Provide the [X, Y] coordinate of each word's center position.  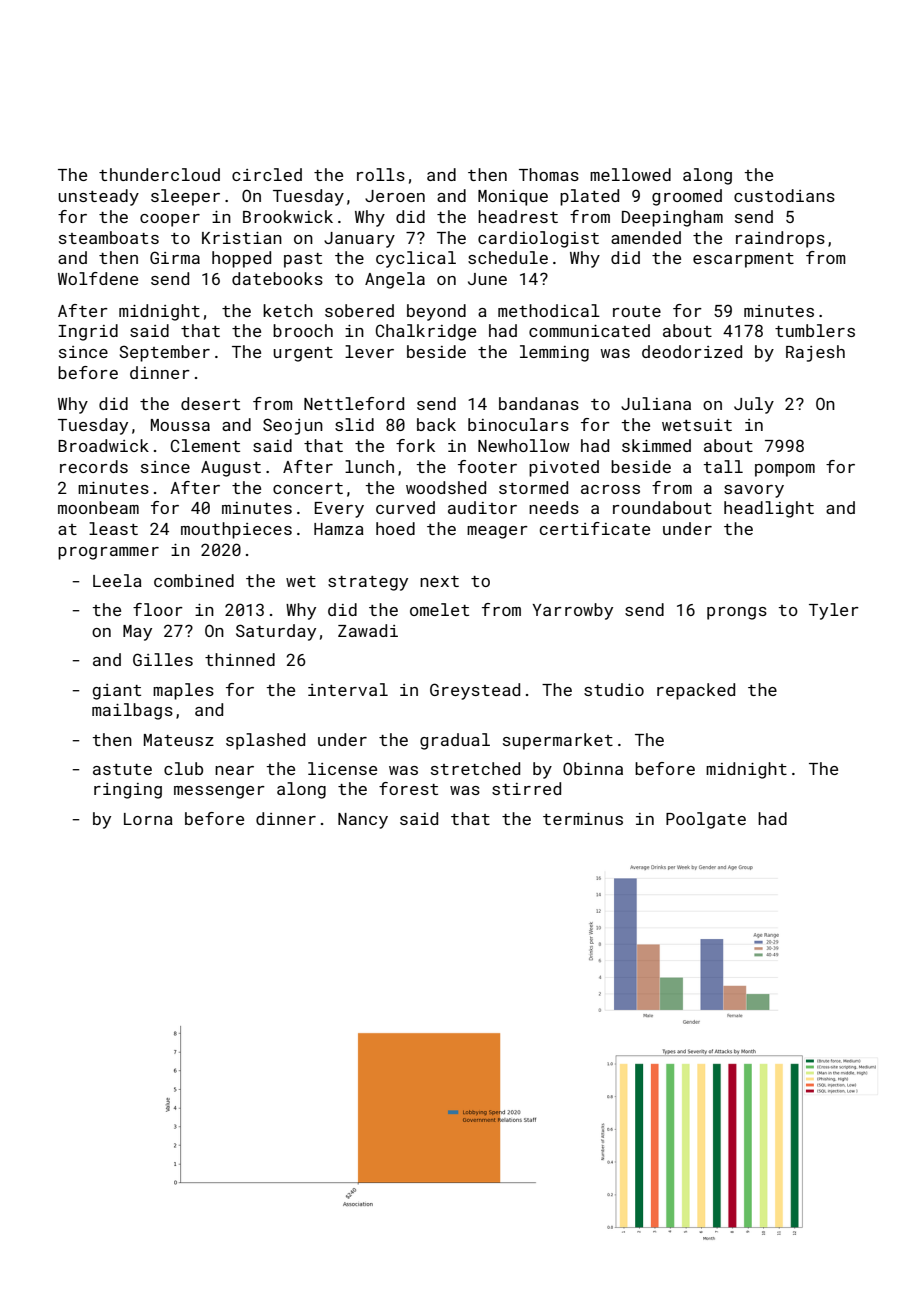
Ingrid [88, 332]
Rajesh [815, 353]
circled [267, 174]
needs [554, 507]
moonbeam [98, 507]
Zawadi [368, 630]
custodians [784, 195]
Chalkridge [426, 332]
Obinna [593, 768]
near [234, 770]
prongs [737, 613]
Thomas [549, 174]
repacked [696, 691]
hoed [395, 528]
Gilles [163, 659]
